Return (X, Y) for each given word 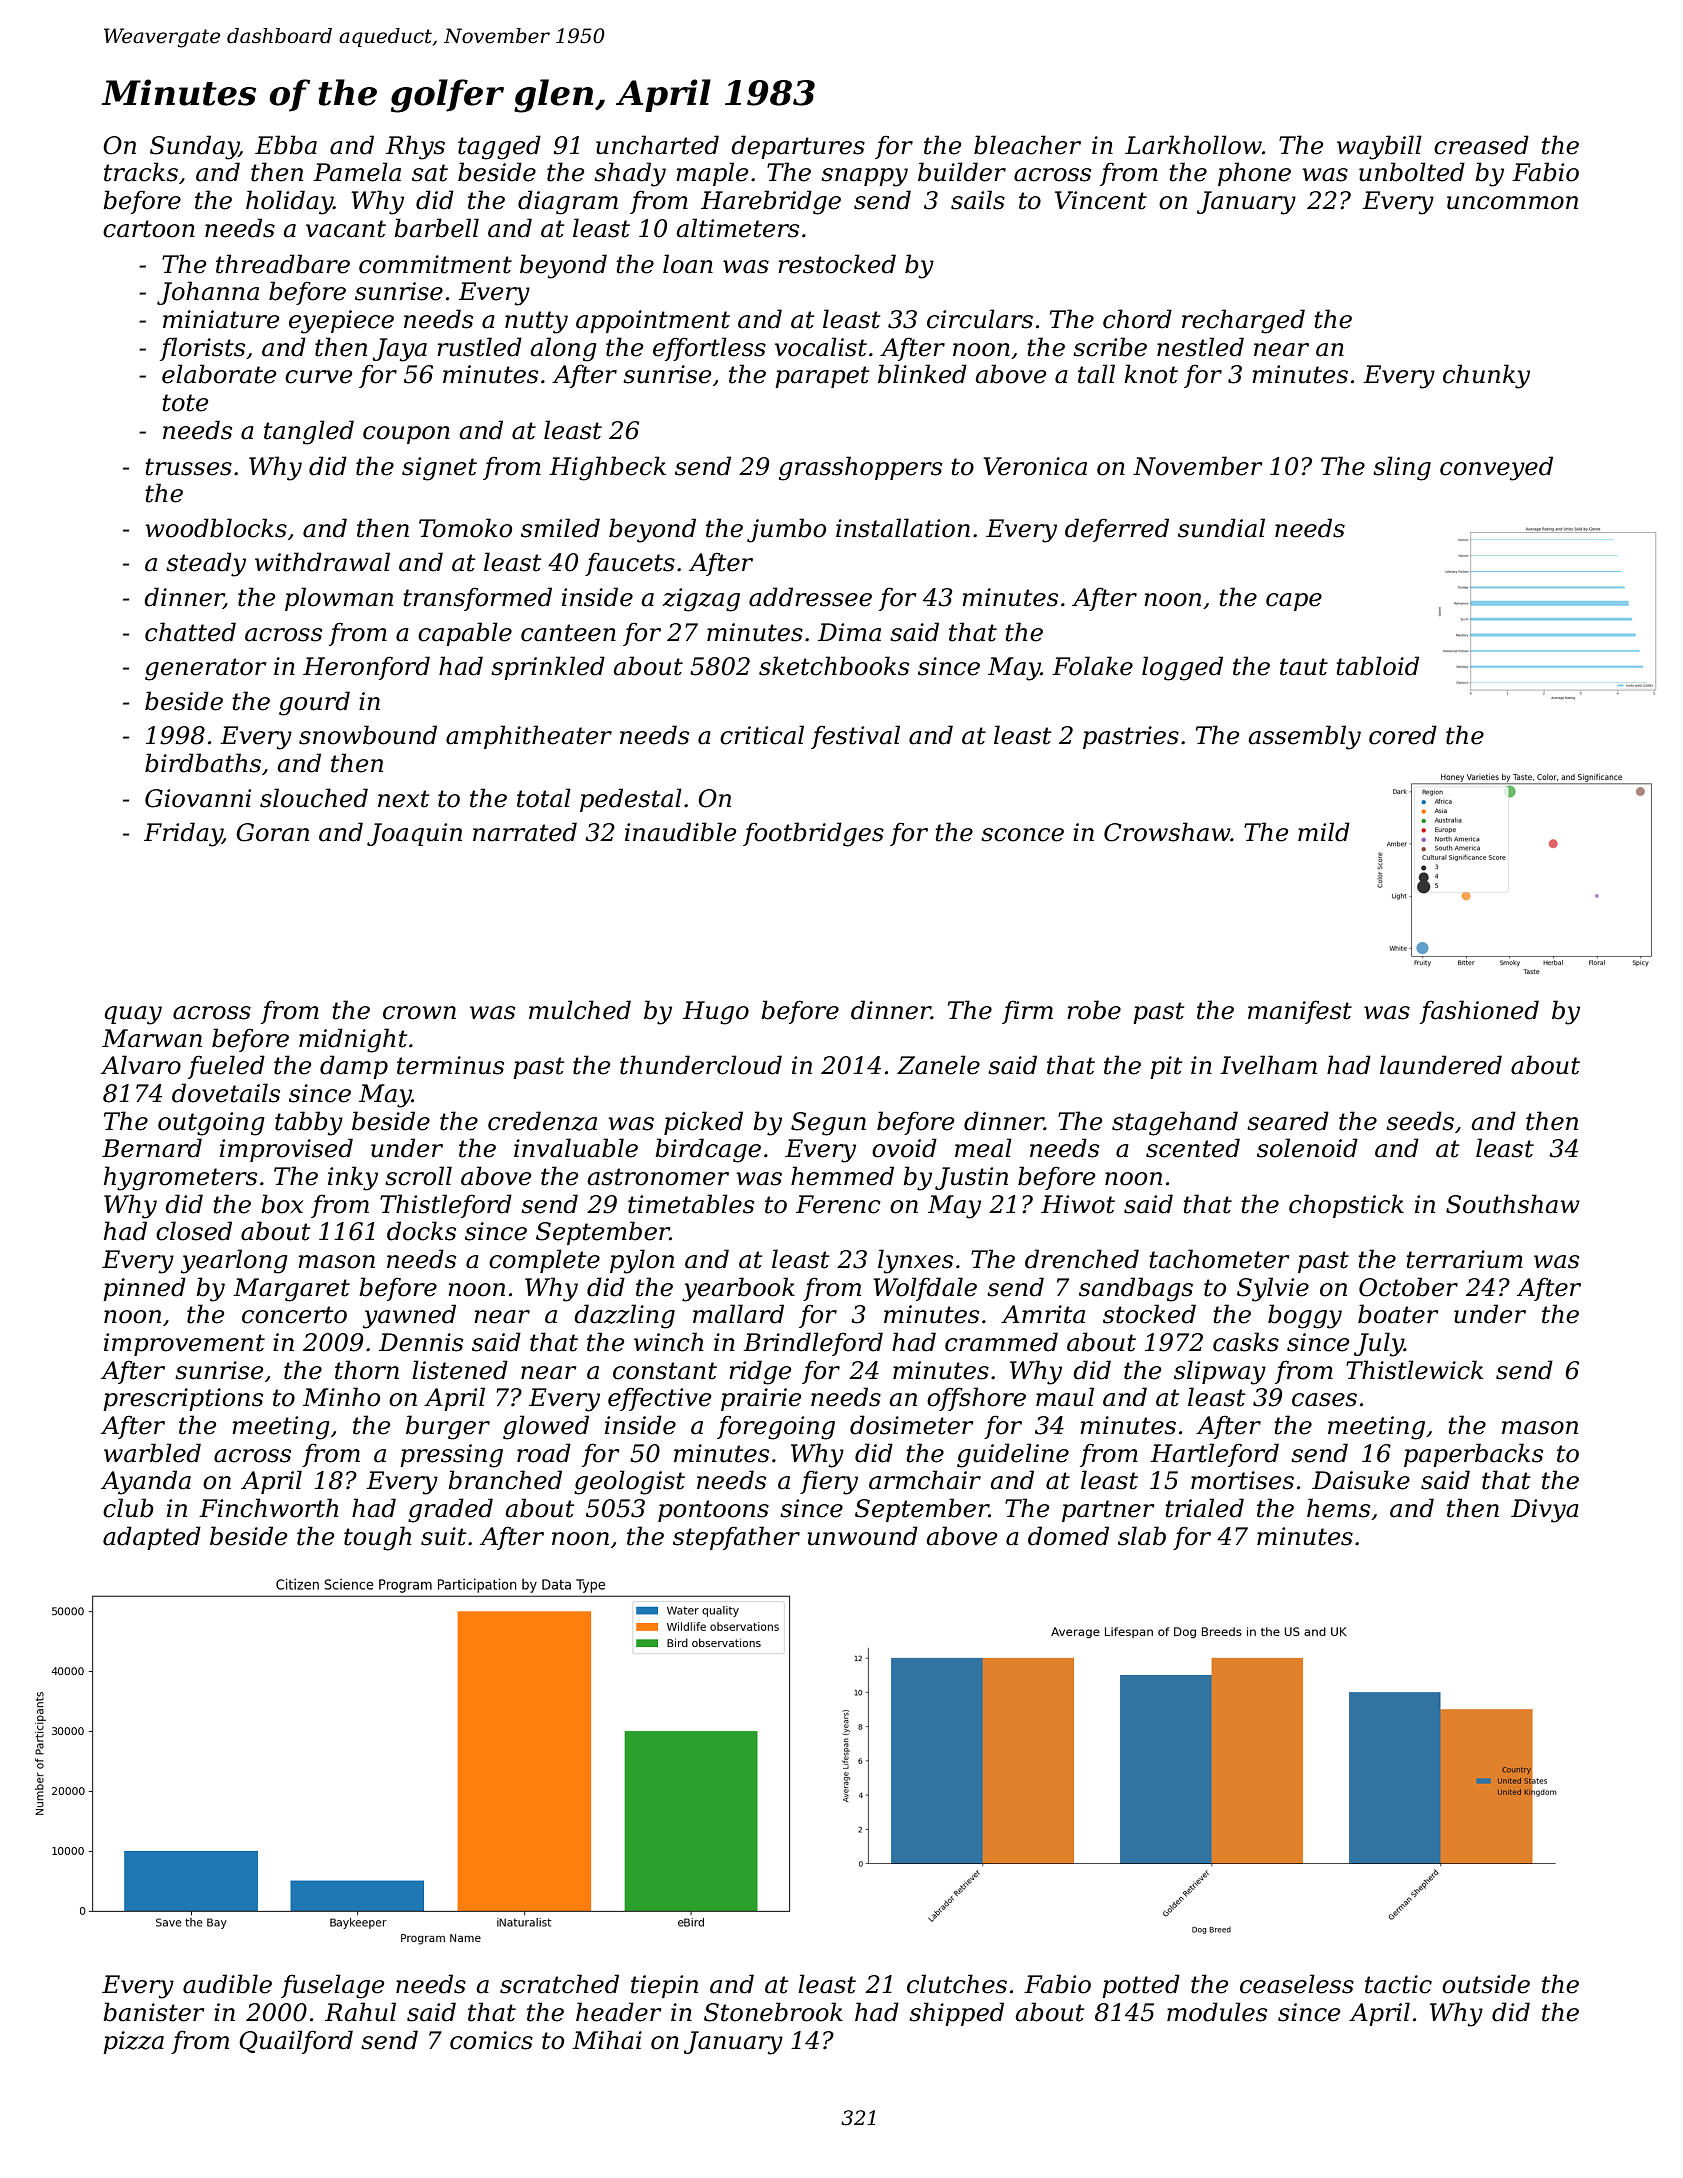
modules (1217, 2012)
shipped (956, 2014)
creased (1481, 145)
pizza (133, 2042)
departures (798, 147)
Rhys (415, 147)
